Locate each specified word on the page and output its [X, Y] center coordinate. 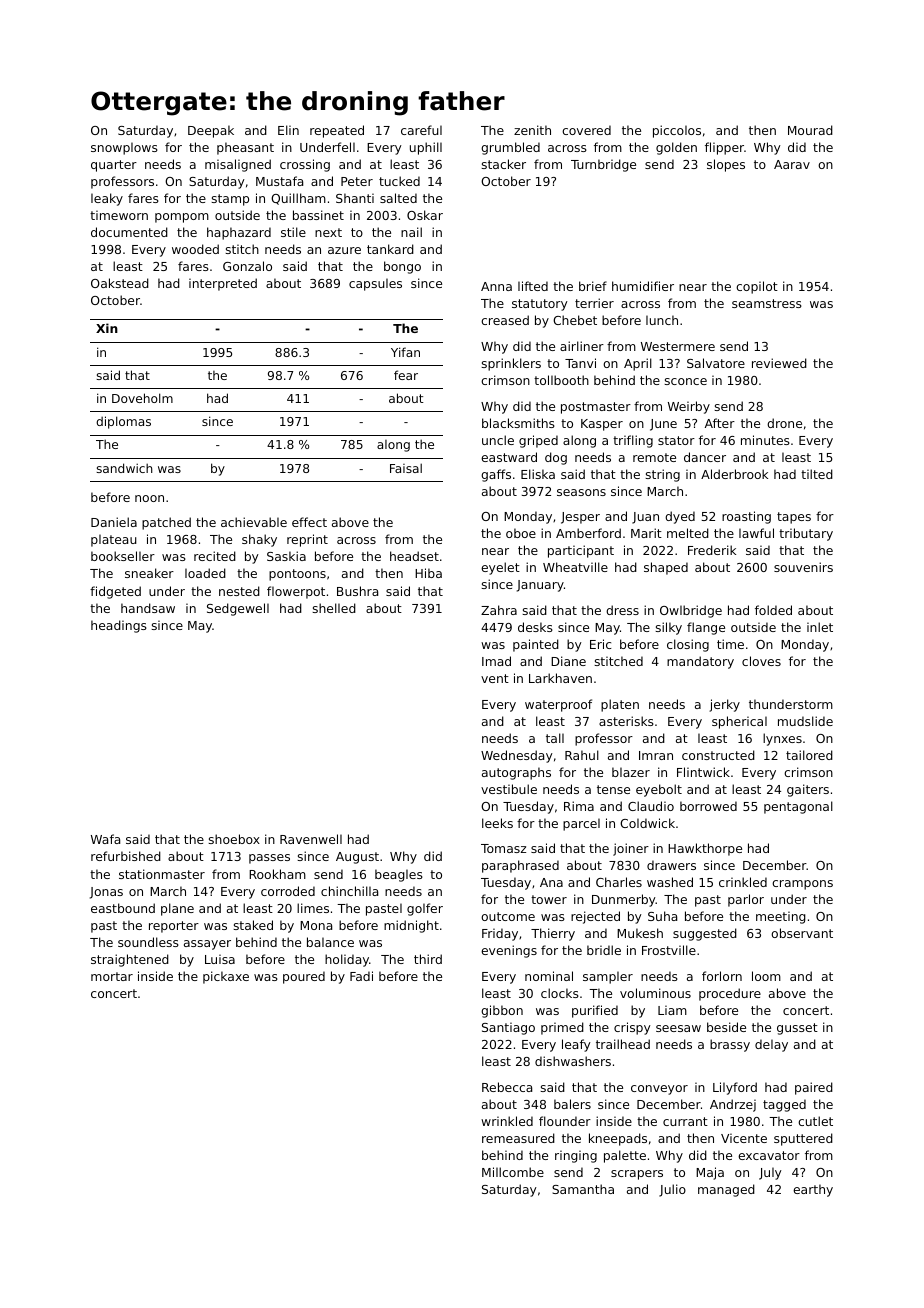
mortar [112, 976]
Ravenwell [311, 839]
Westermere [678, 346]
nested [239, 591]
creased [505, 320]
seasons [581, 492]
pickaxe [226, 977]
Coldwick [647, 823]
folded [773, 610]
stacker [503, 164]
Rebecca [507, 1087]
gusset [797, 1029]
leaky [107, 199]
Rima [579, 806]
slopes [726, 165]
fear [406, 375]
